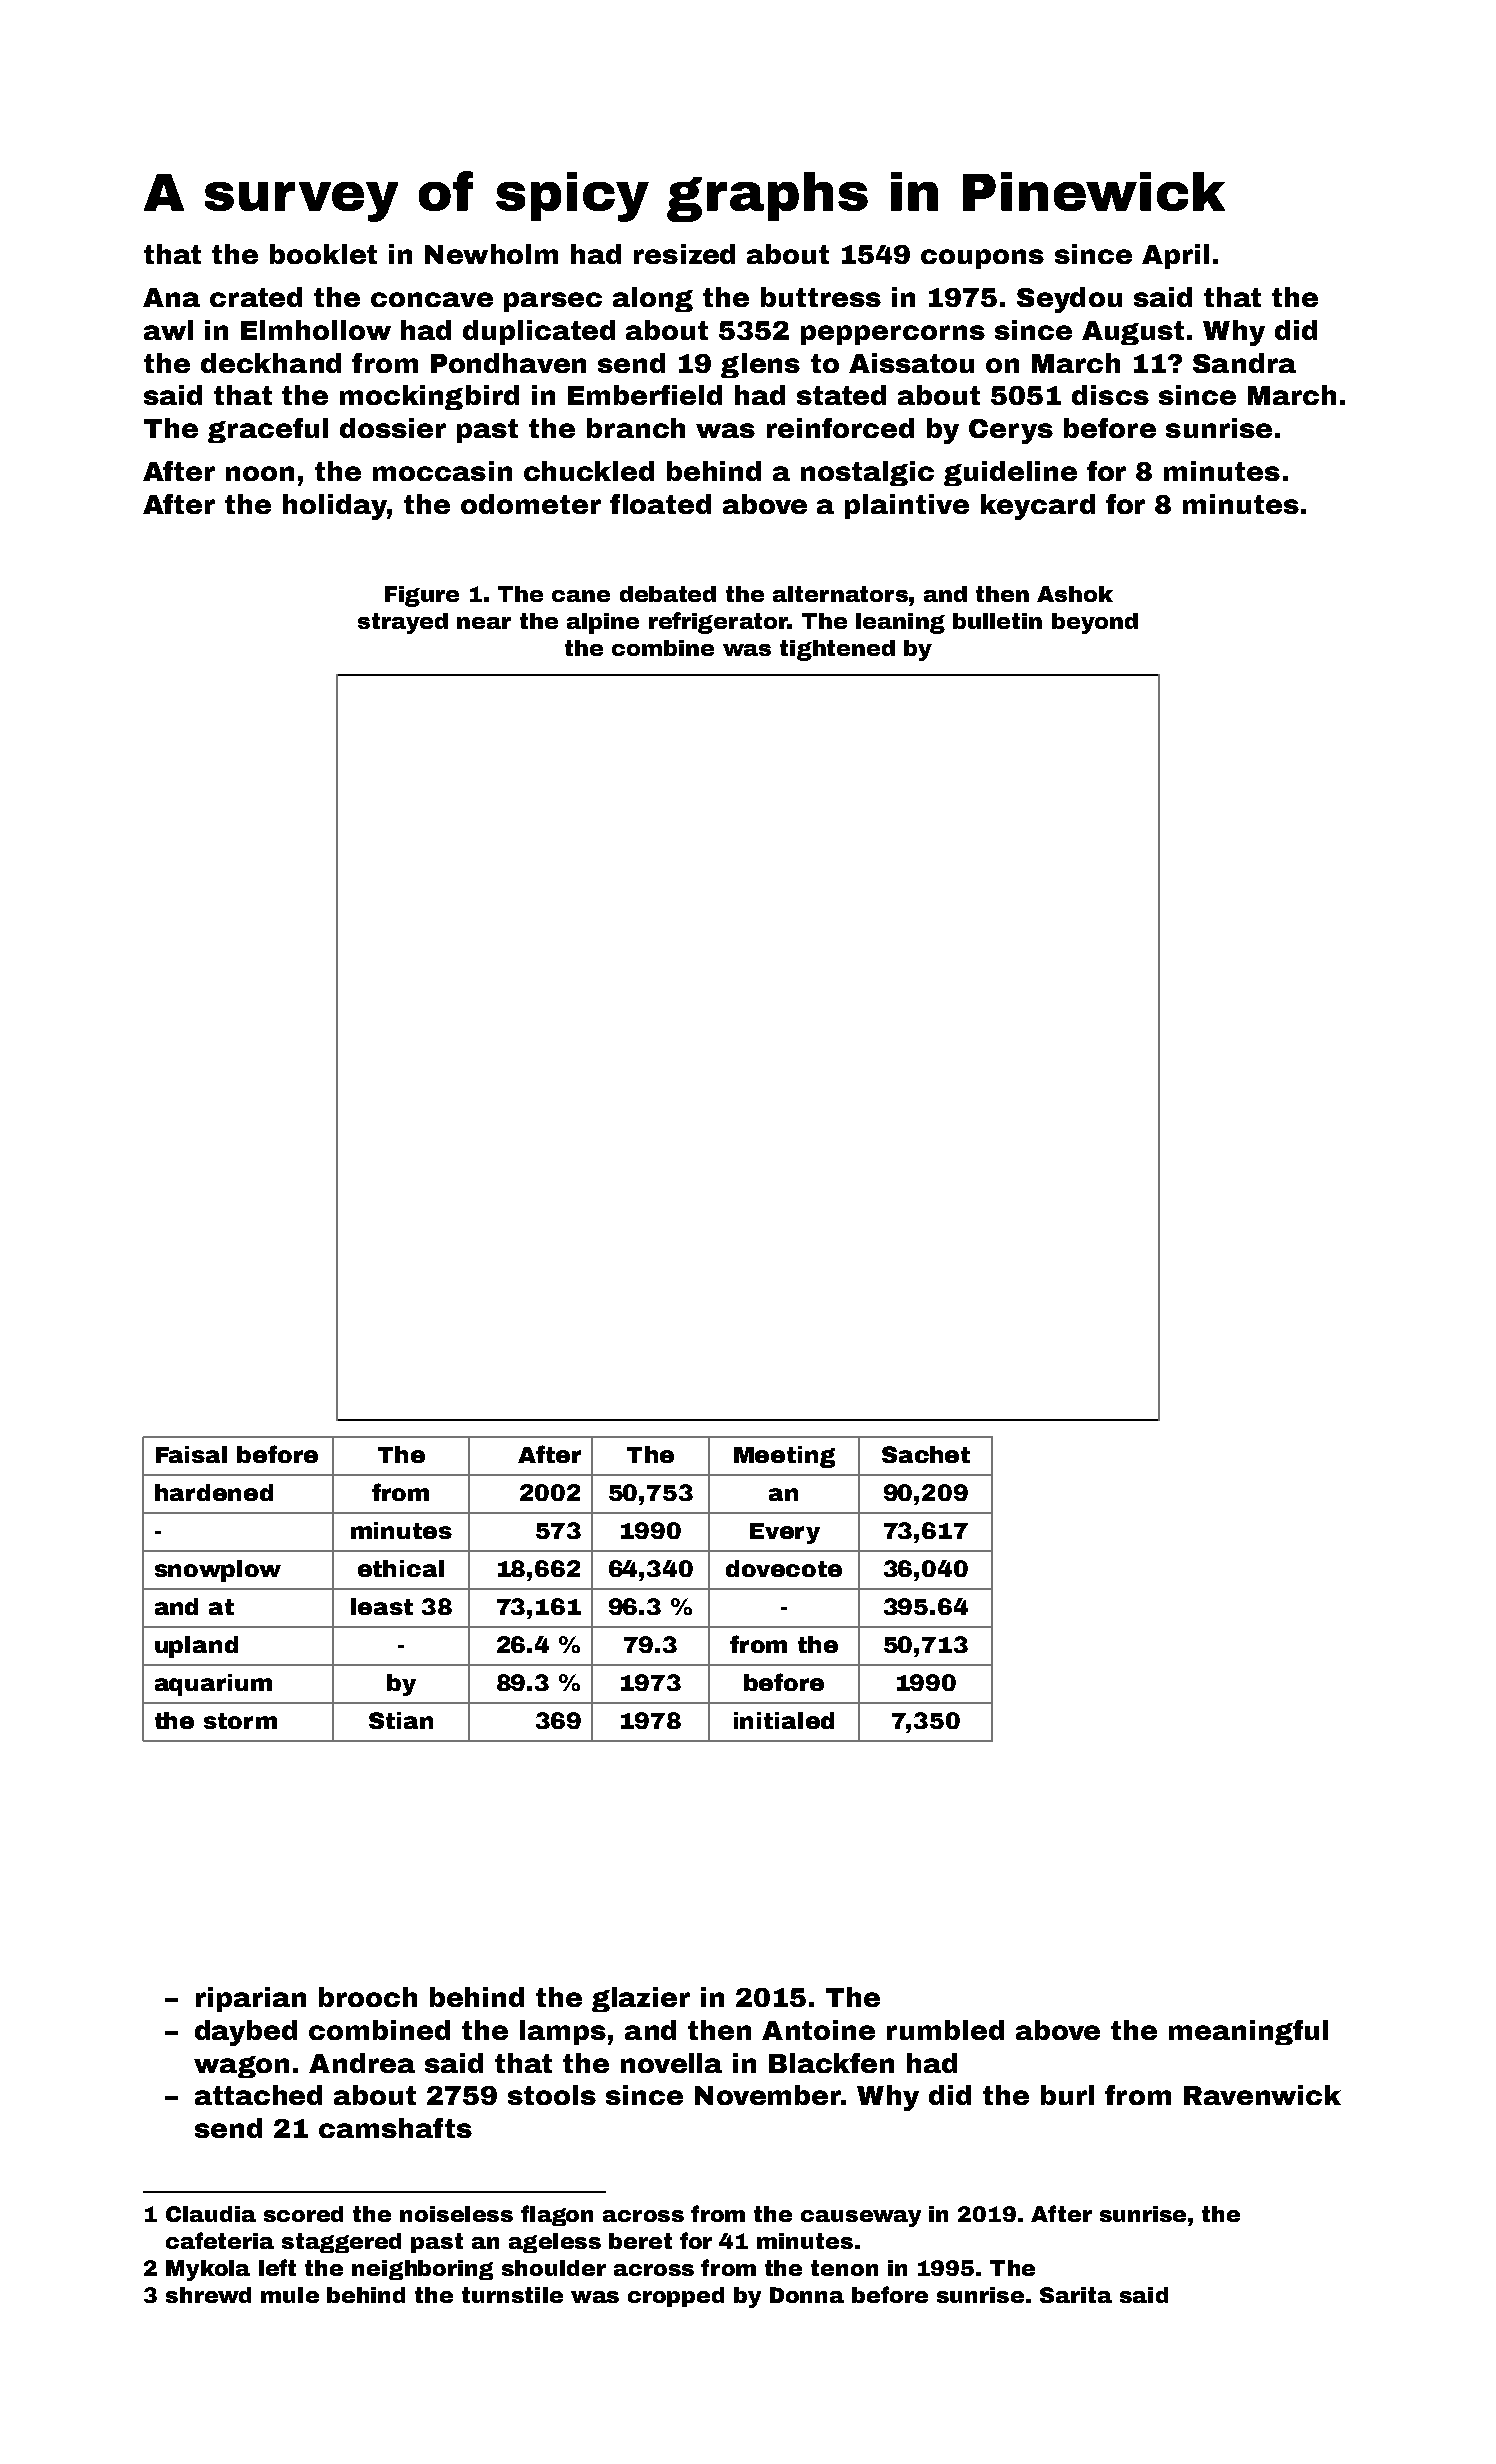  Describe the element at coordinates (240, 1721) in the page. I see `storm` at that location.
